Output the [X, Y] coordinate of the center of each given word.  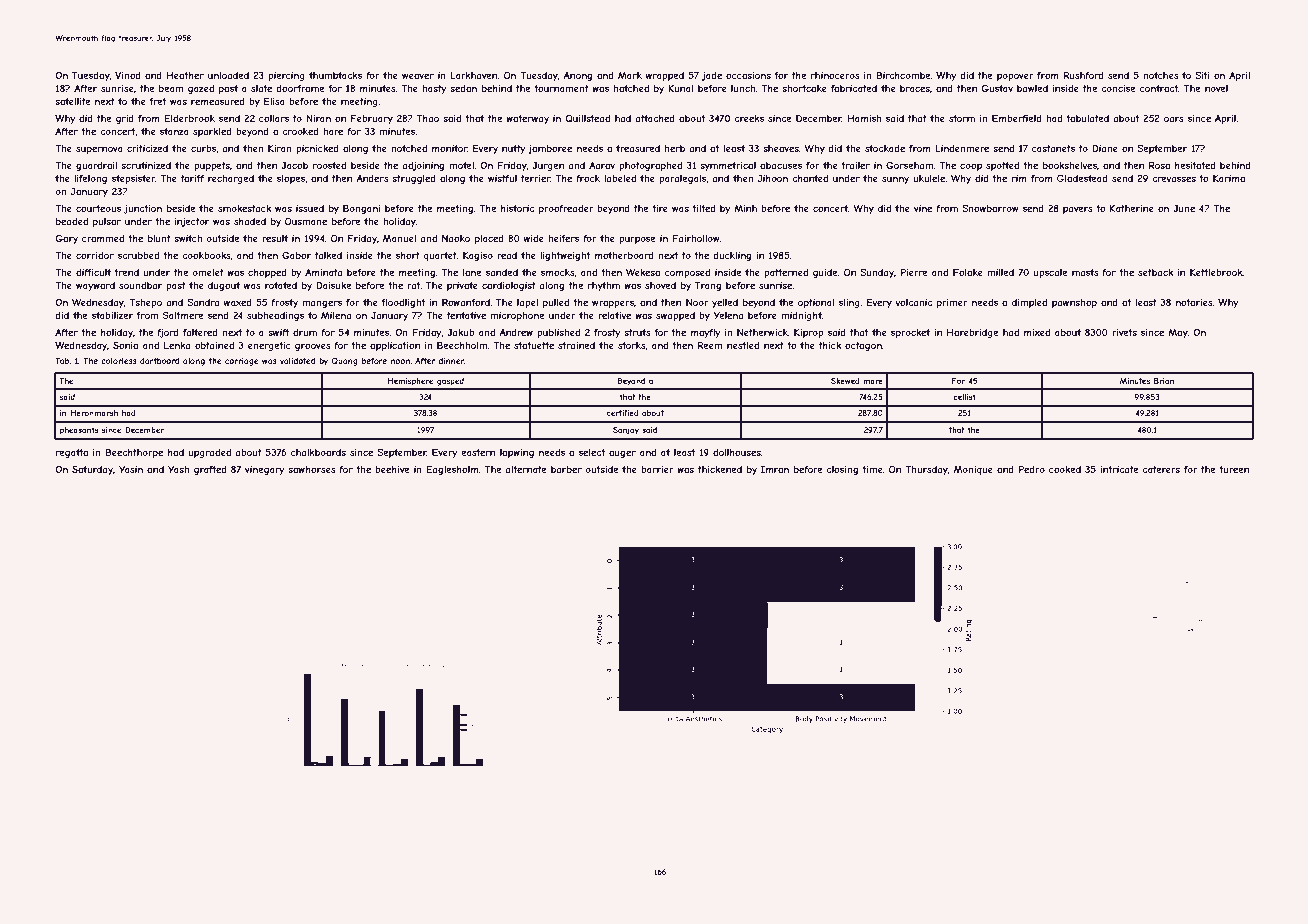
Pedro [1031, 469]
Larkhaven [473, 75]
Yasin [131, 469]
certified [623, 413]
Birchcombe [903, 75]
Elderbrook [189, 118]
